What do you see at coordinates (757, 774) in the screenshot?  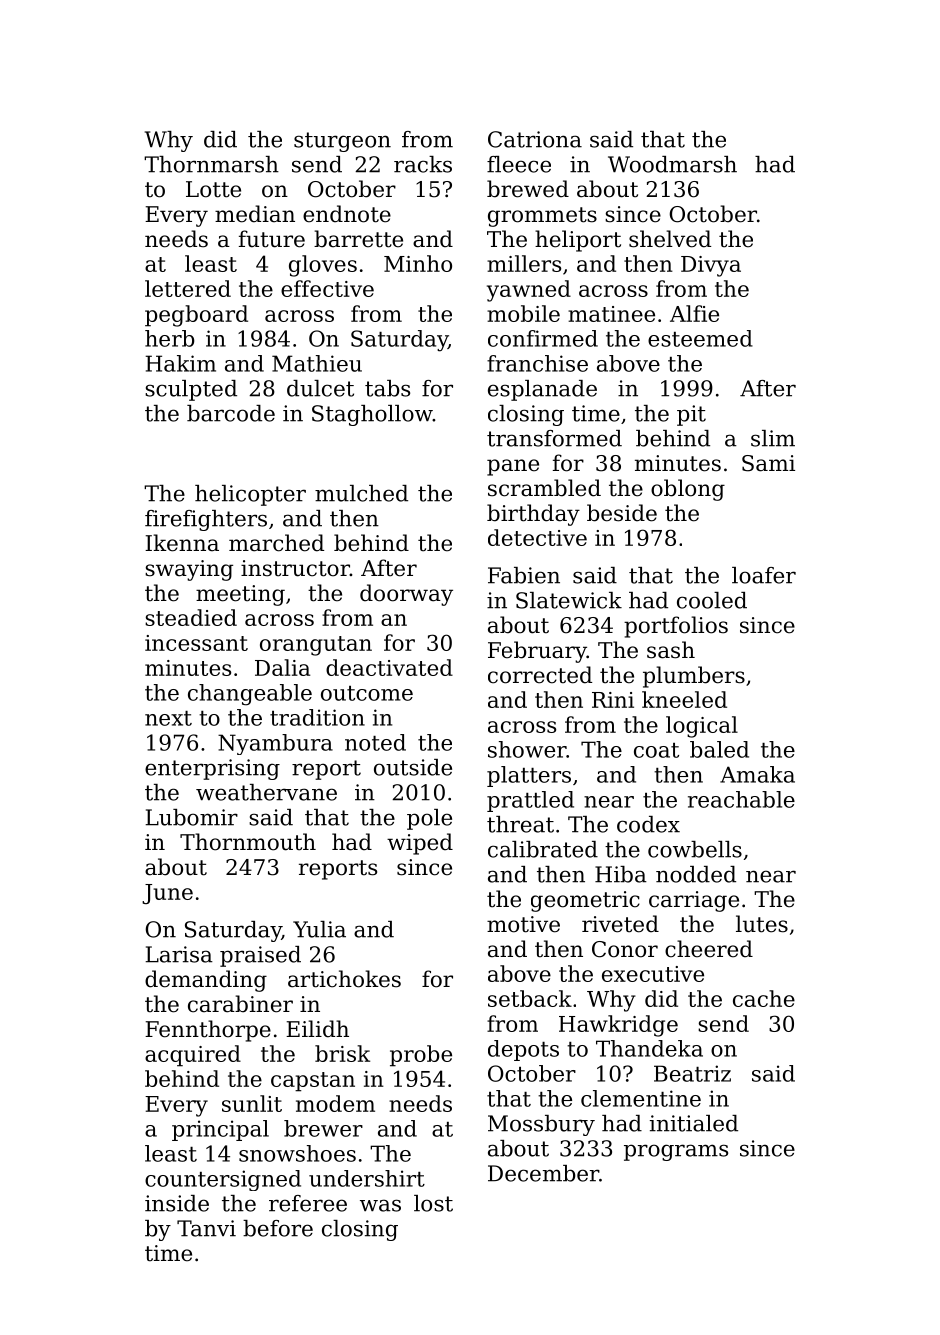 I see `Amaka` at bounding box center [757, 774].
